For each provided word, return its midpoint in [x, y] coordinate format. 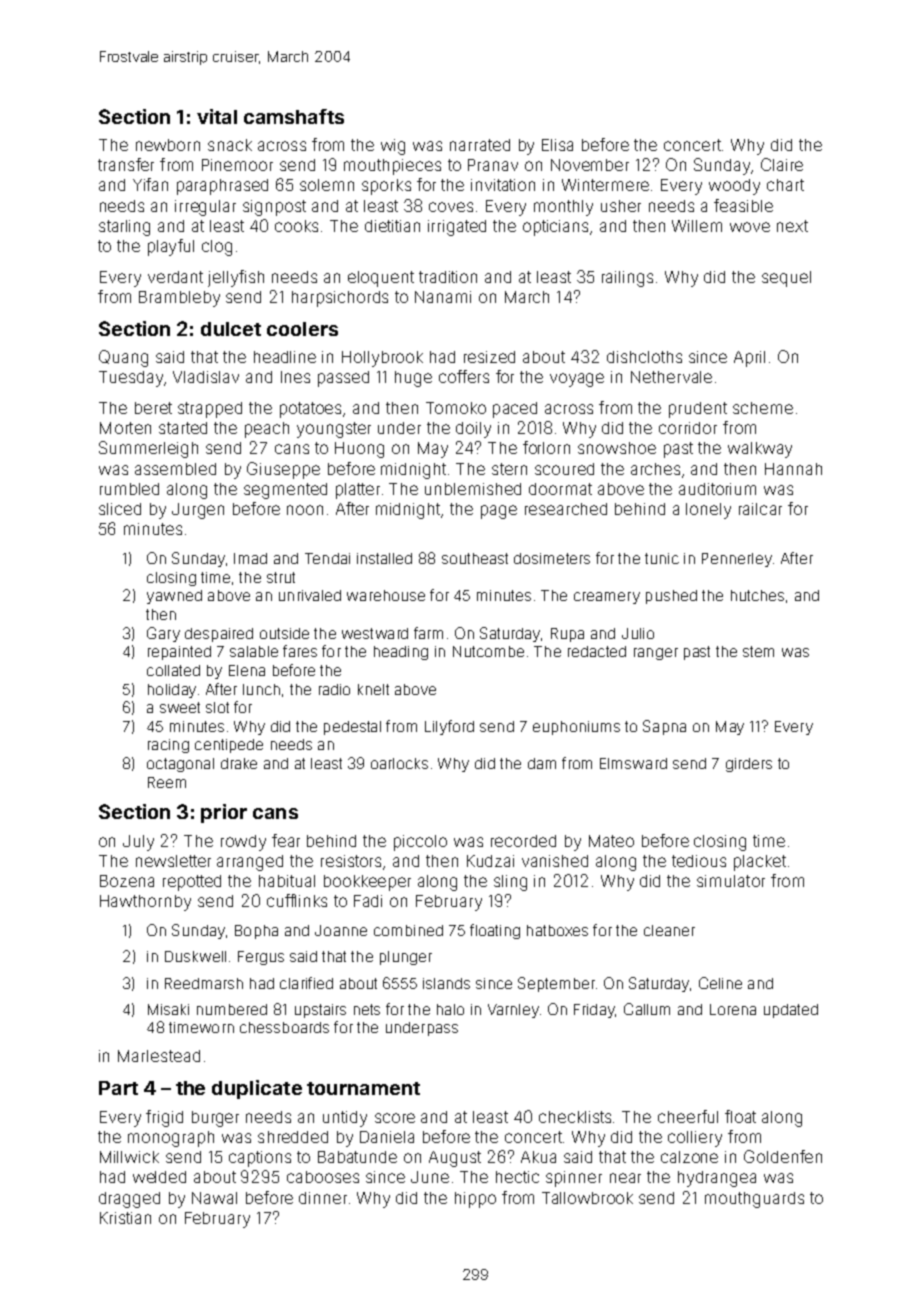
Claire [782, 164]
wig [393, 147]
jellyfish [236, 278]
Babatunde [357, 1157]
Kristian [125, 1218]
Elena [247, 670]
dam [542, 763]
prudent [698, 410]
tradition [448, 277]
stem [758, 651]
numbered [232, 1009]
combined [408, 930]
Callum [647, 1009]
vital [217, 116]
